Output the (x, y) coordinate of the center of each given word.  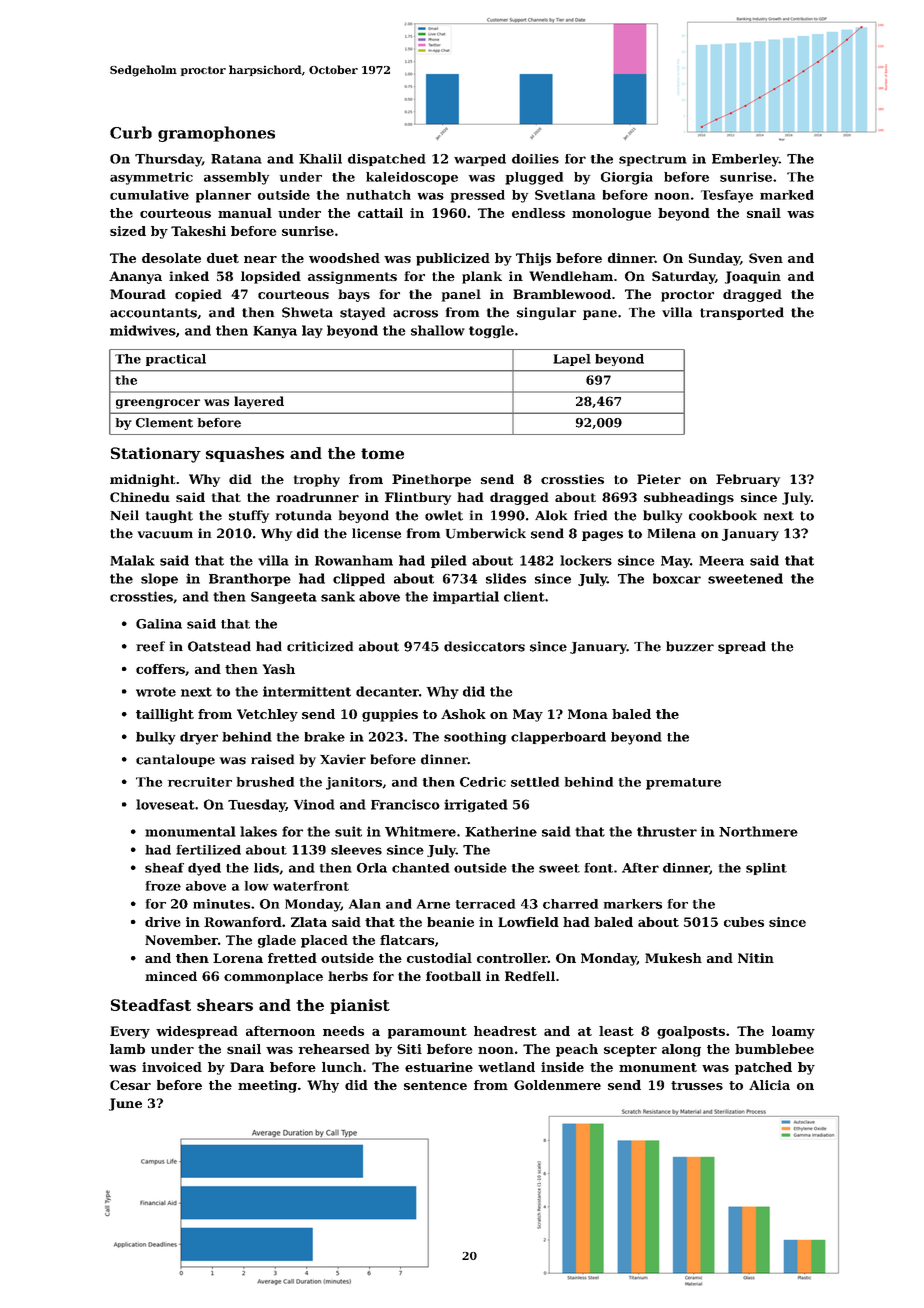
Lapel (572, 360)
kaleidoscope (412, 178)
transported (742, 313)
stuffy (249, 516)
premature (683, 784)
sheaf (164, 868)
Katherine (501, 831)
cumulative (149, 195)
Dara (247, 1067)
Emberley (745, 160)
